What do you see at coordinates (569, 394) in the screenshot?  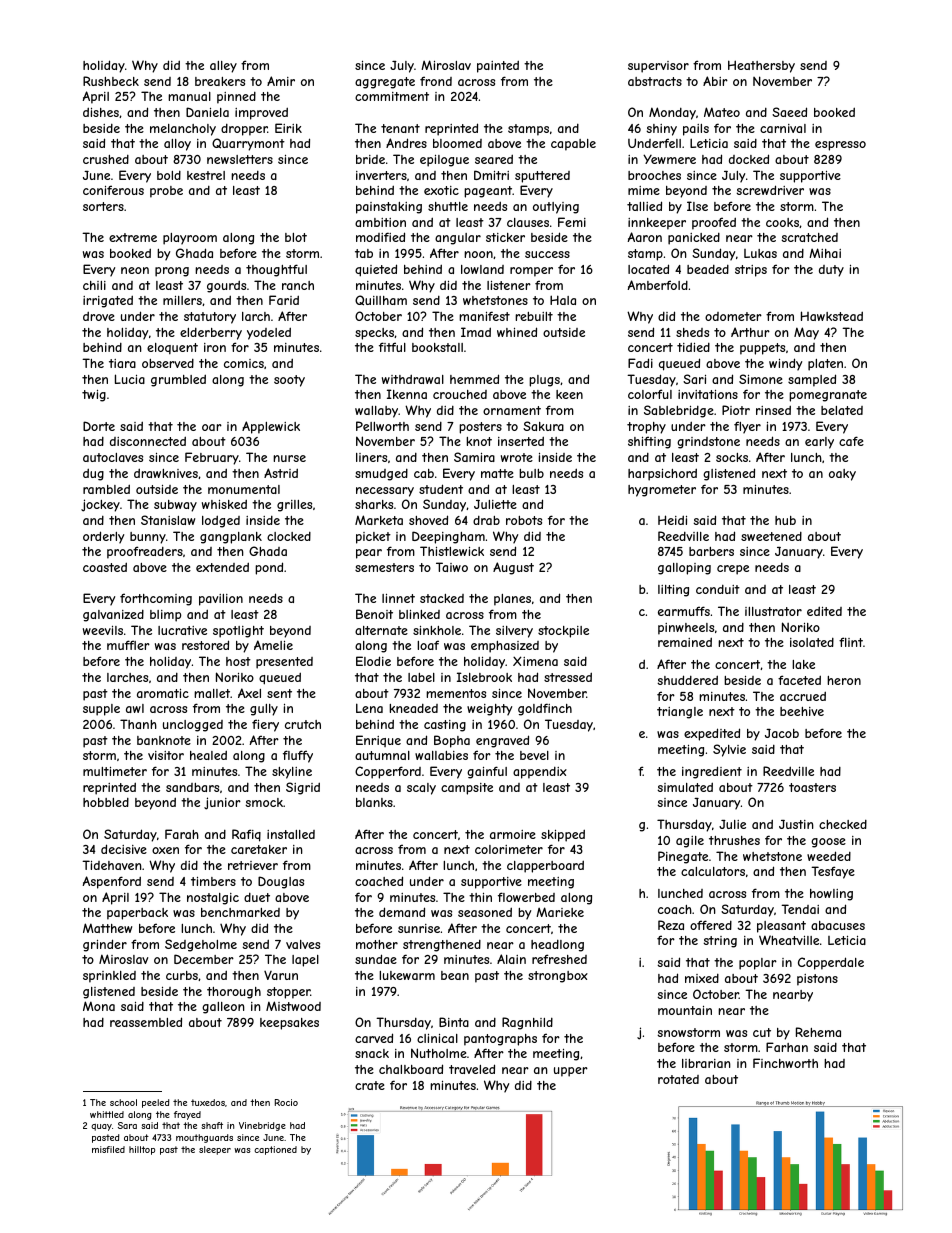 I see `keen` at bounding box center [569, 394].
